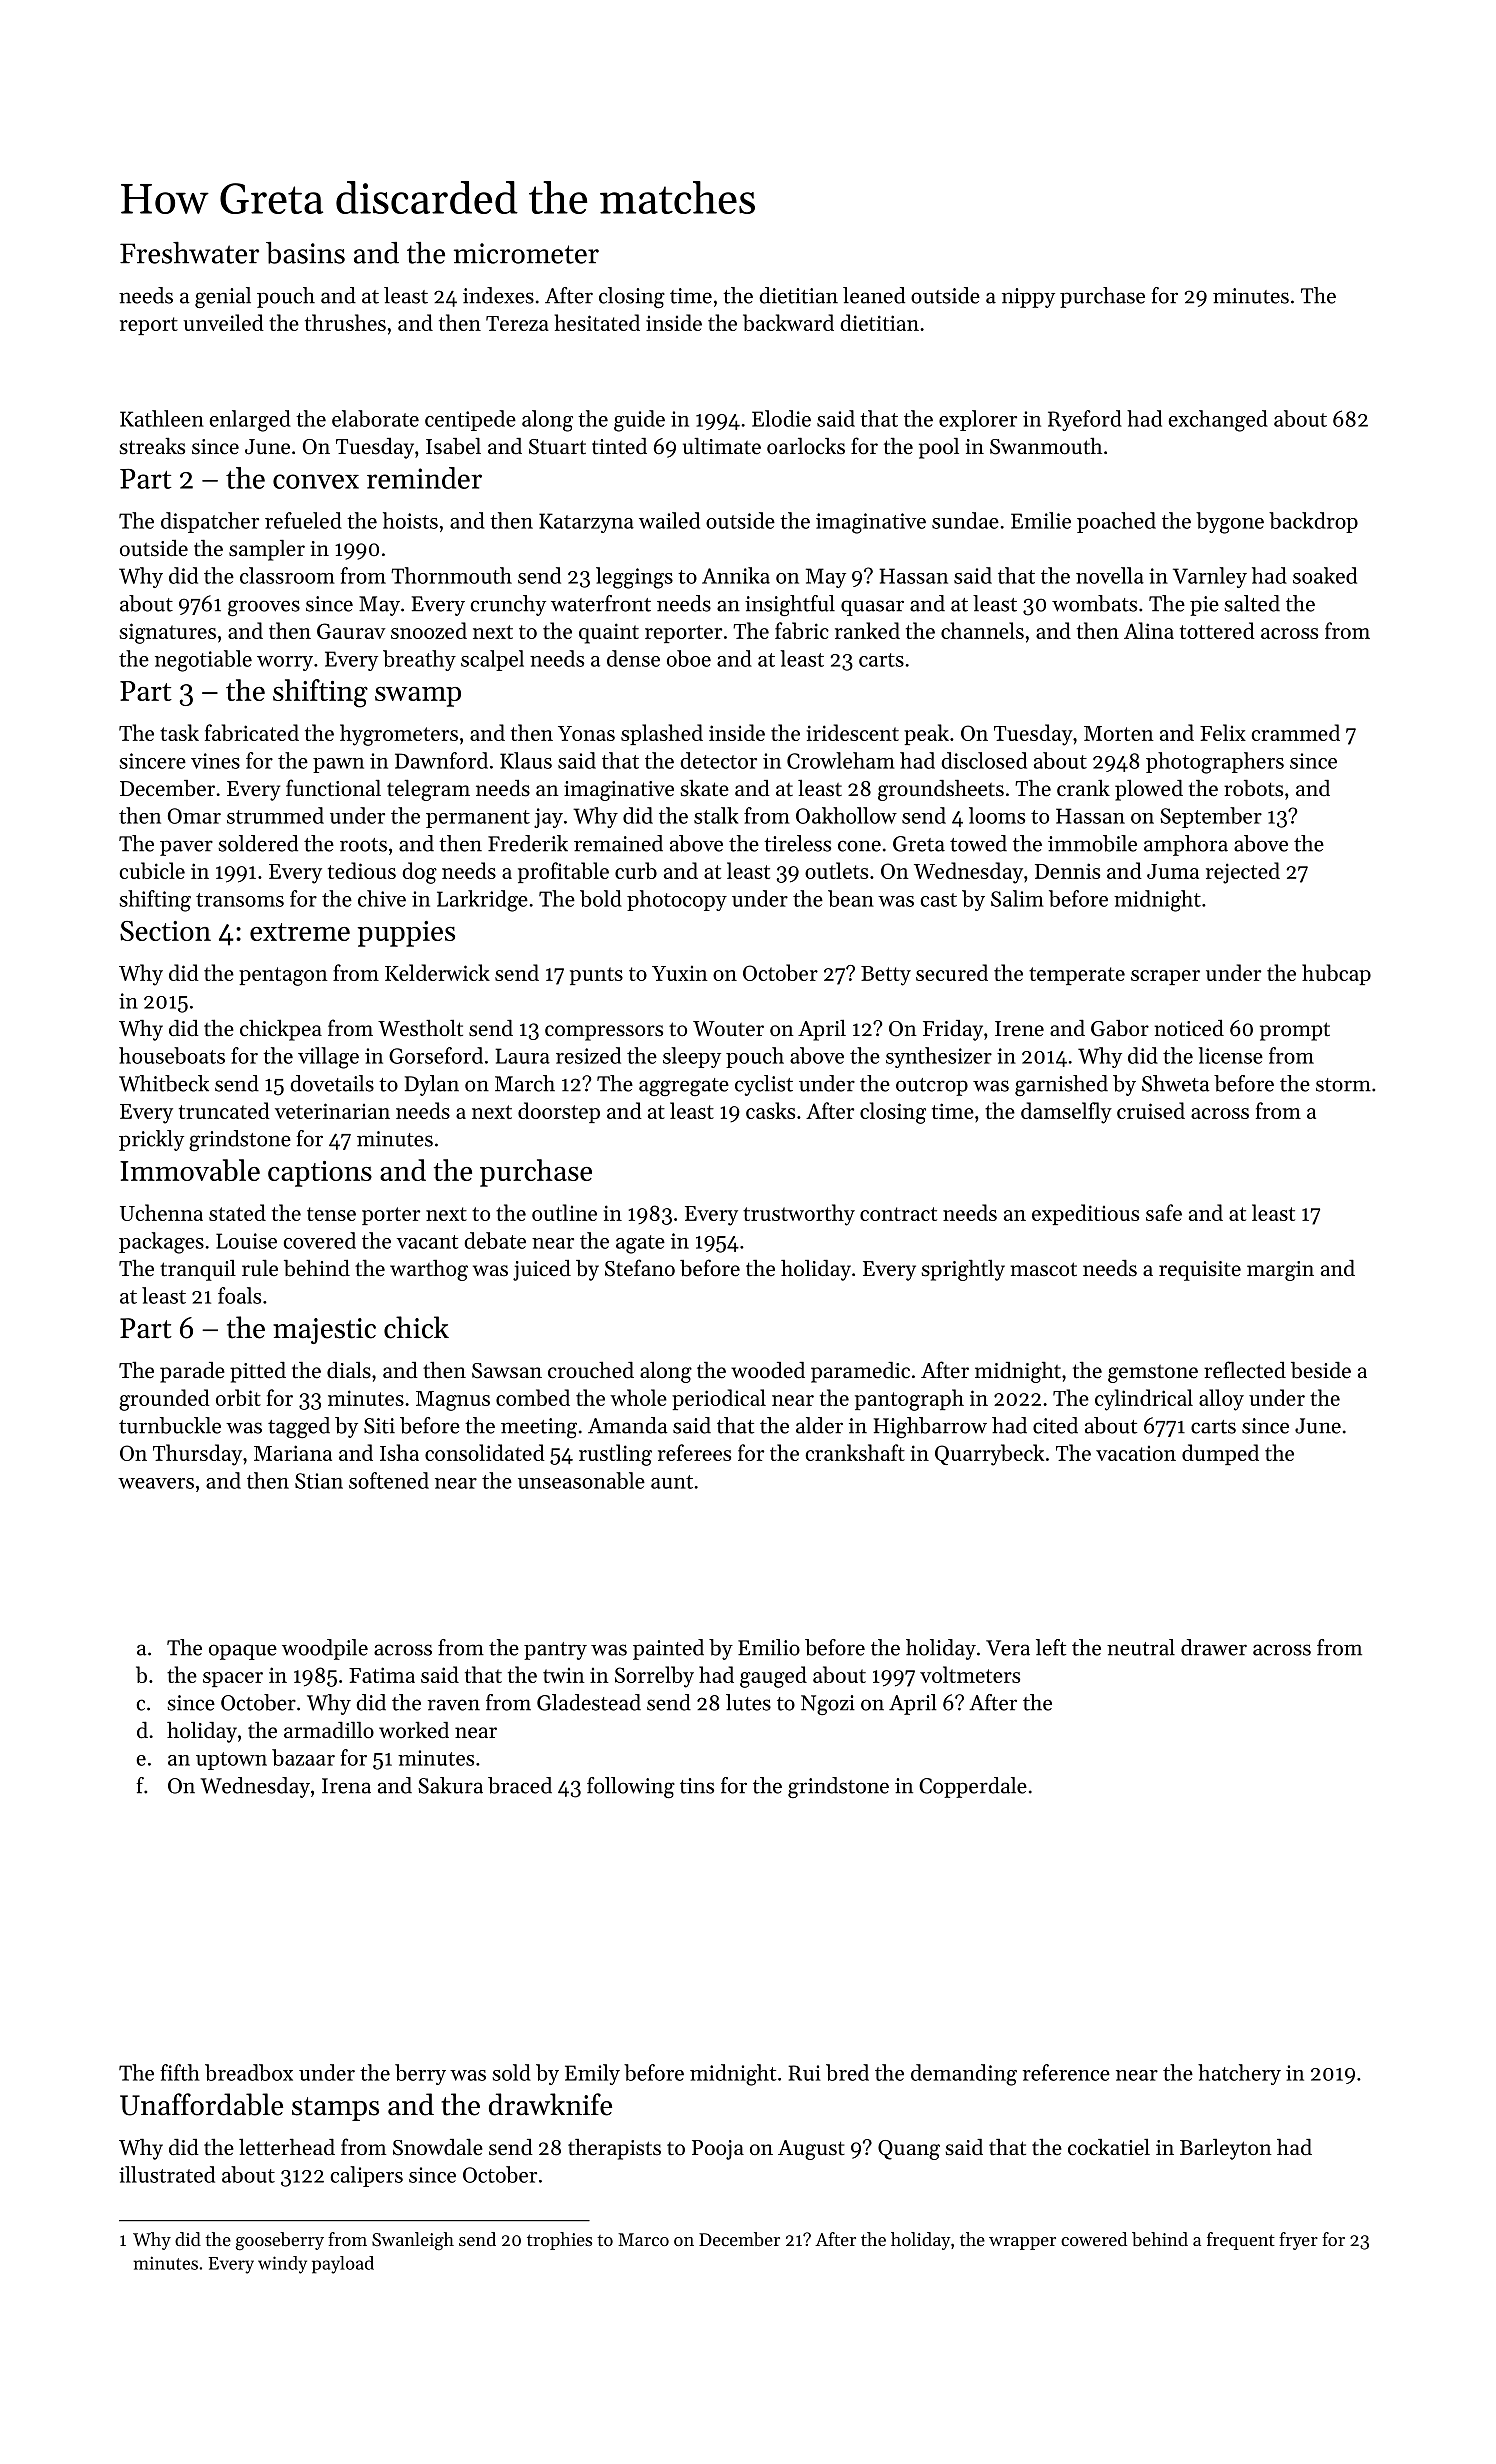 Image resolution: width=1496 pixels, height=2464 pixels. Describe the element at coordinates (697, 1786) in the screenshot. I see `tins` at that location.
